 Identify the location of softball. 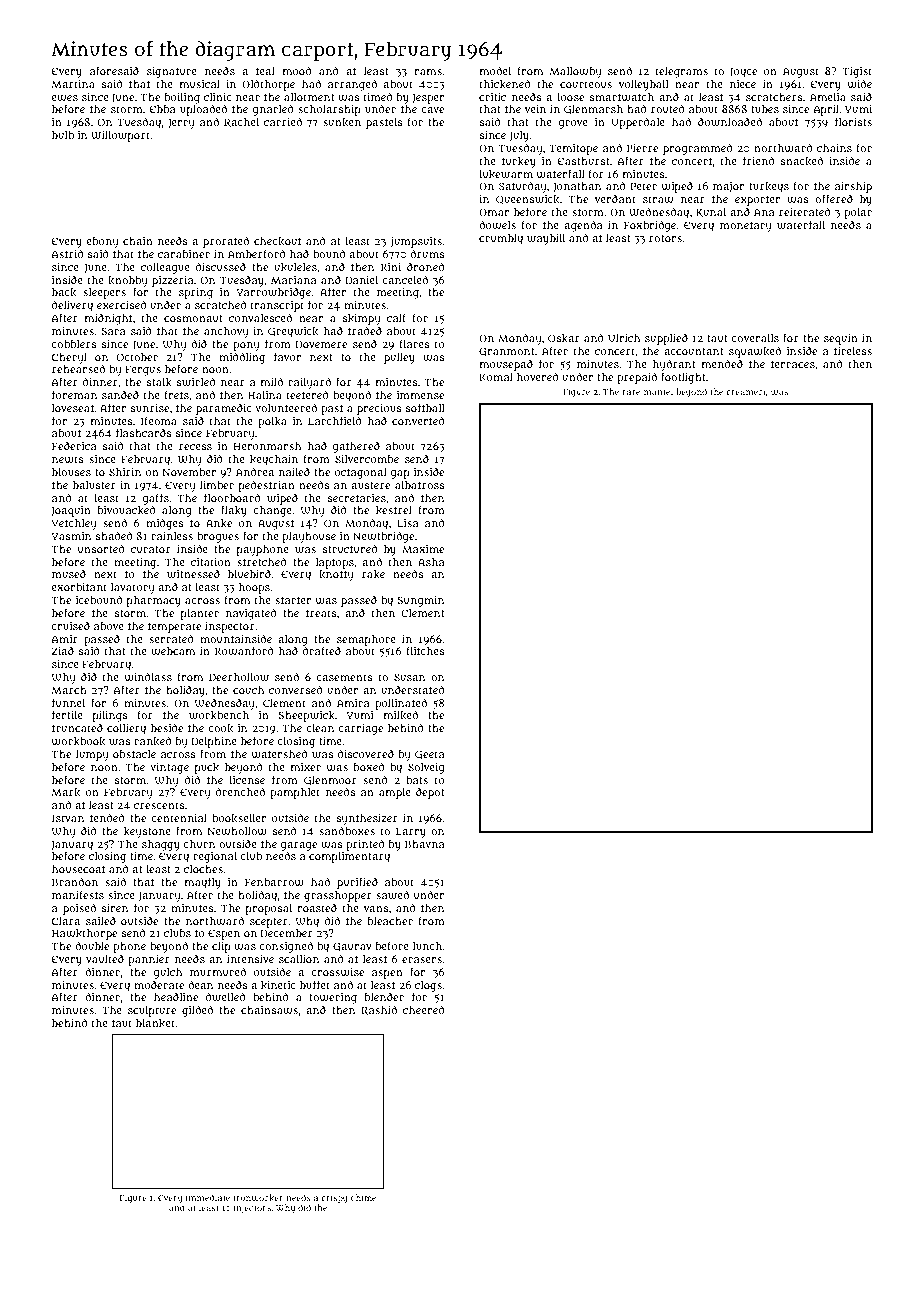
(425, 407).
